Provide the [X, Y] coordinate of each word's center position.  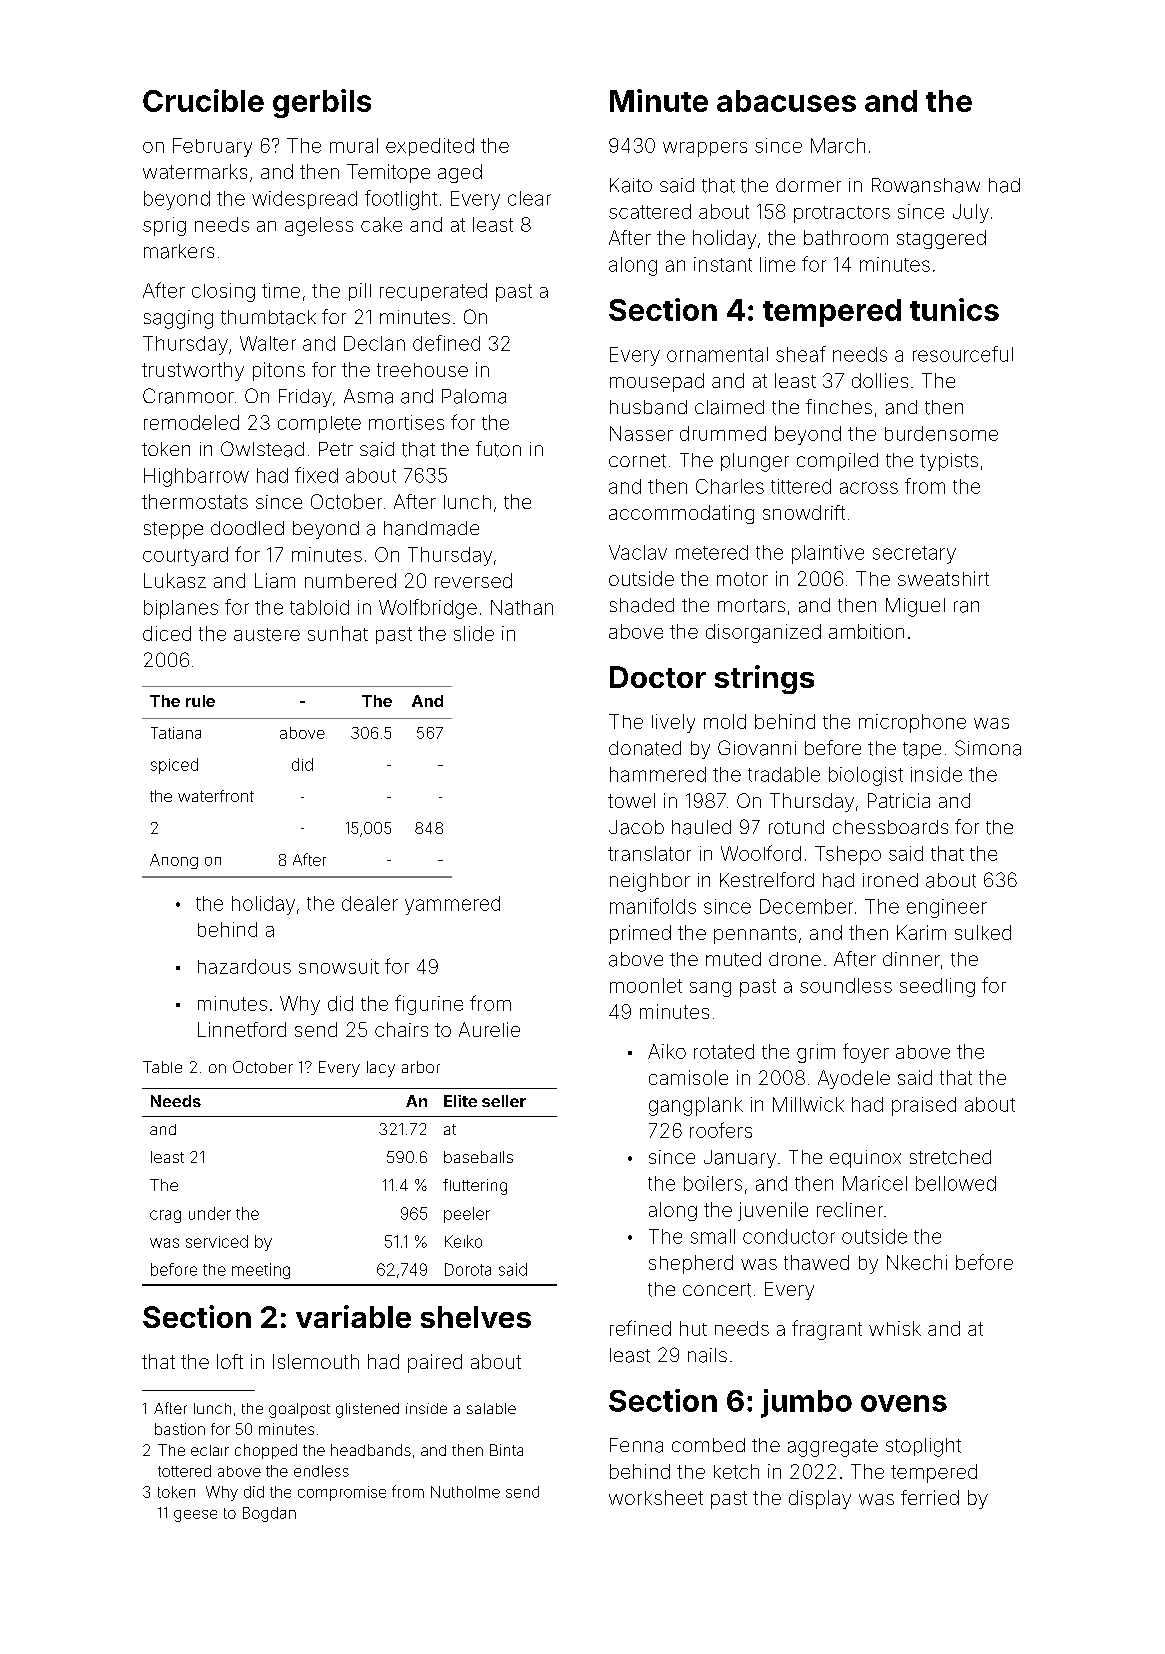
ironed [890, 880]
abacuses [786, 101]
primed [640, 934]
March [838, 145]
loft [230, 1361]
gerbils [322, 103]
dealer [370, 903]
